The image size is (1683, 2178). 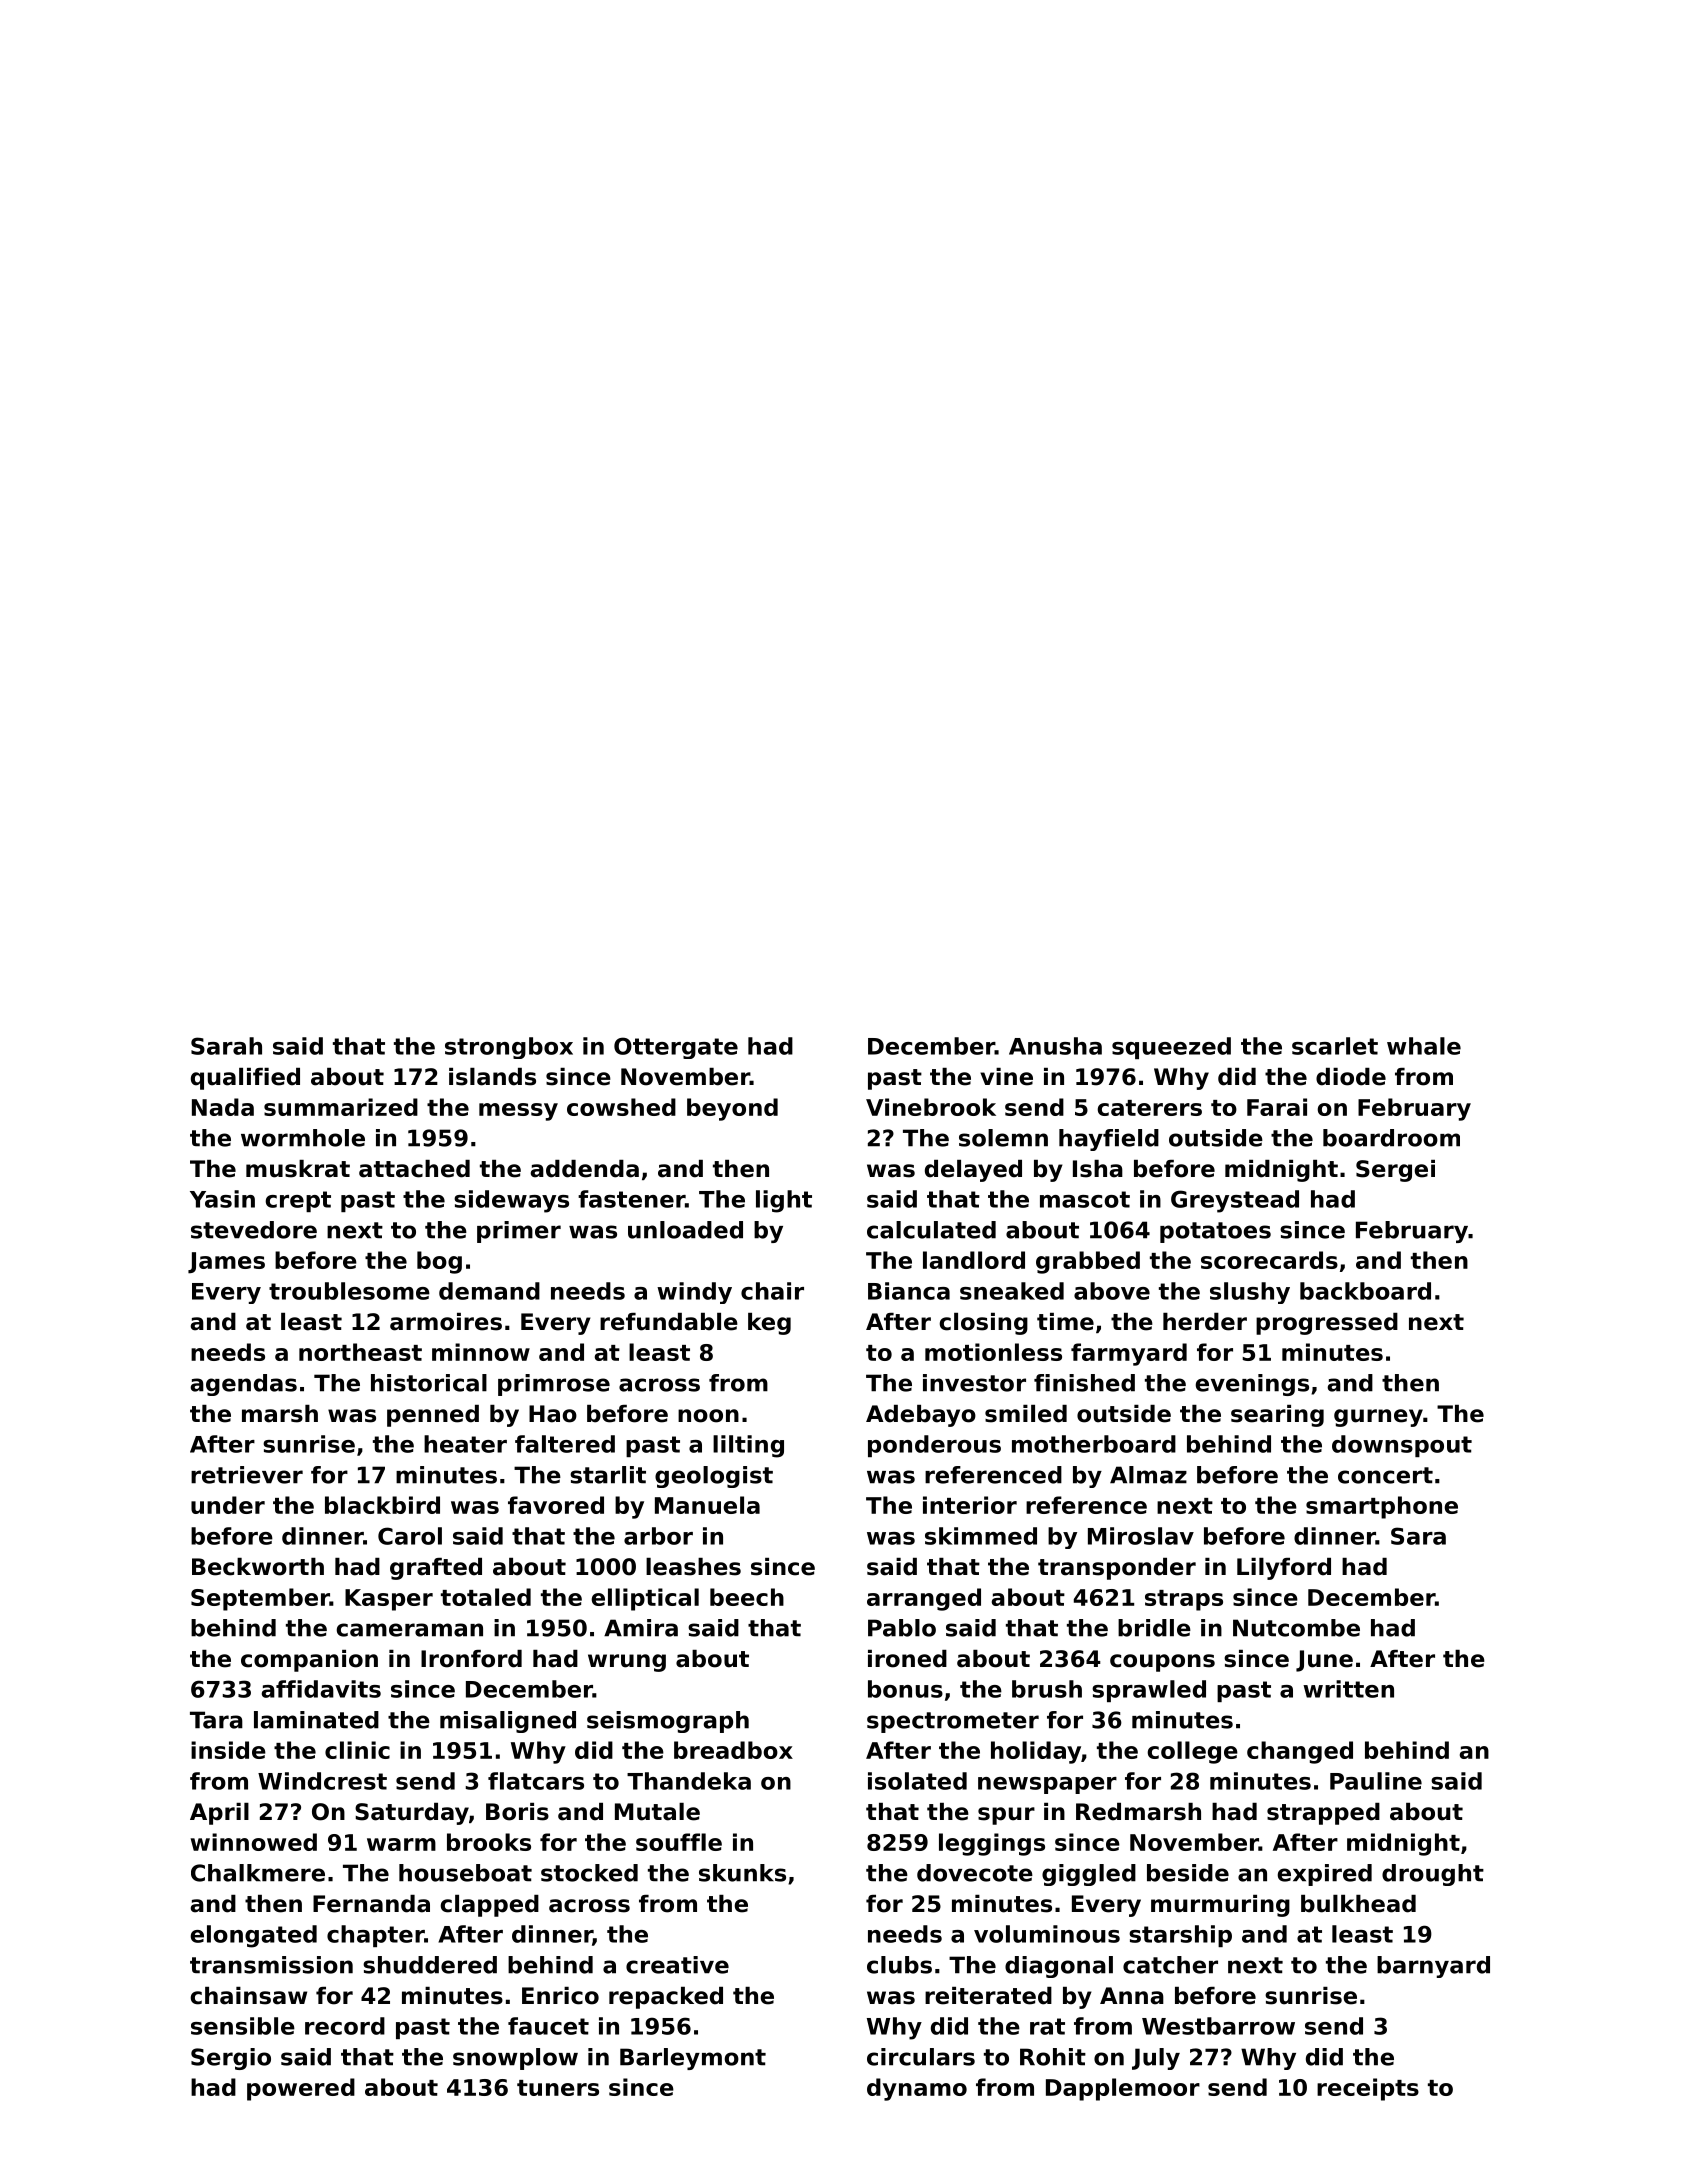 I want to click on hayfield, so click(x=1109, y=1140).
